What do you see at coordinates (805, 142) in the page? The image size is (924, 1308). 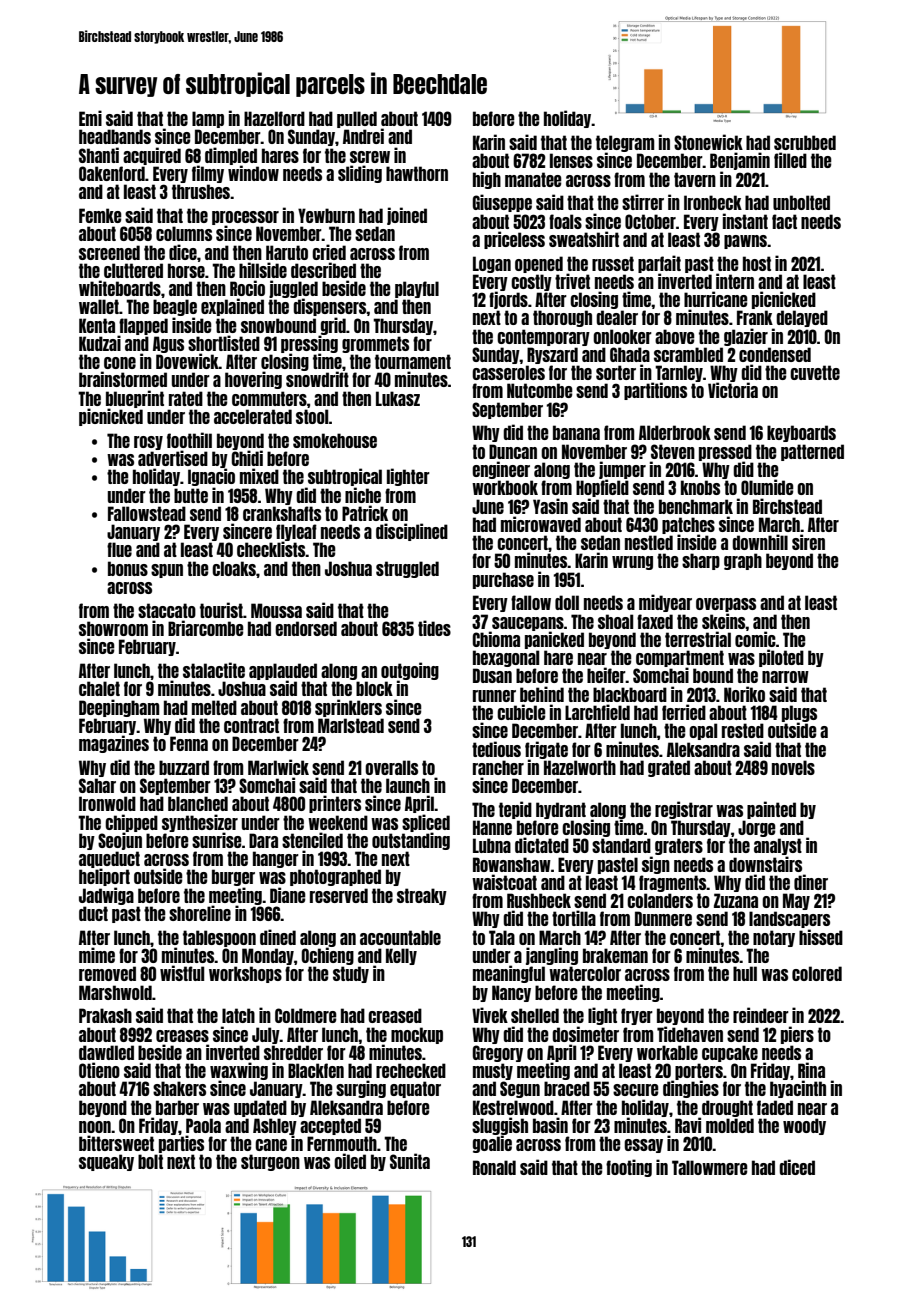 I see `scrubbed` at bounding box center [805, 142].
